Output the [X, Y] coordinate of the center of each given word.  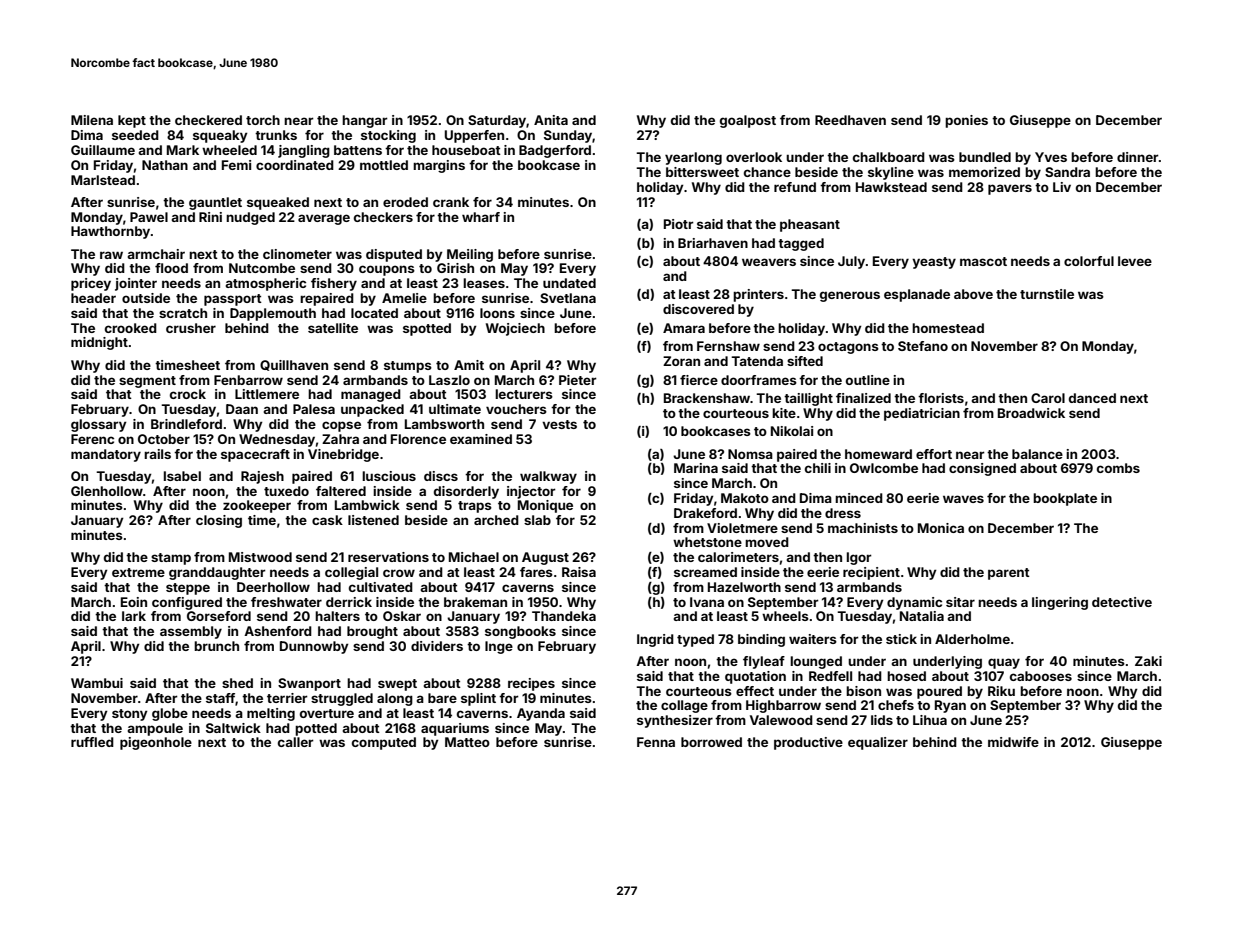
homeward [878, 454]
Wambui [97, 683]
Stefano [923, 346]
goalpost [748, 121]
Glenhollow [107, 491]
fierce [699, 380]
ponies [966, 121]
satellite [333, 328]
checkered [208, 120]
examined [481, 439]
